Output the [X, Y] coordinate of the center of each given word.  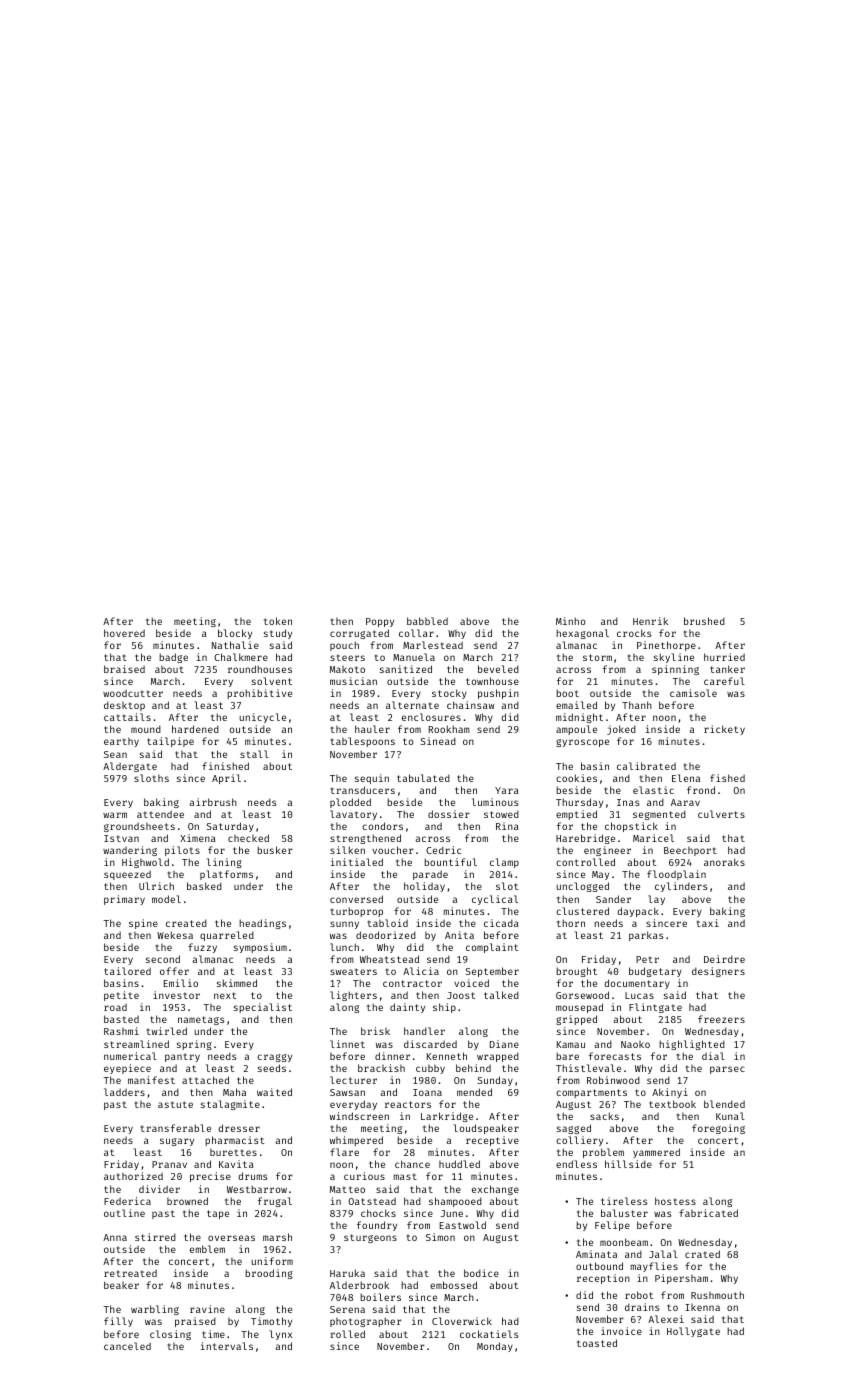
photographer [366, 1322]
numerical [130, 1056]
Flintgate [655, 1008]
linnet [347, 1044]
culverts [721, 814]
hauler [372, 729]
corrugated [359, 634]
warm [115, 815]
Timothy [271, 1322]
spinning [675, 670]
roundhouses [260, 669]
